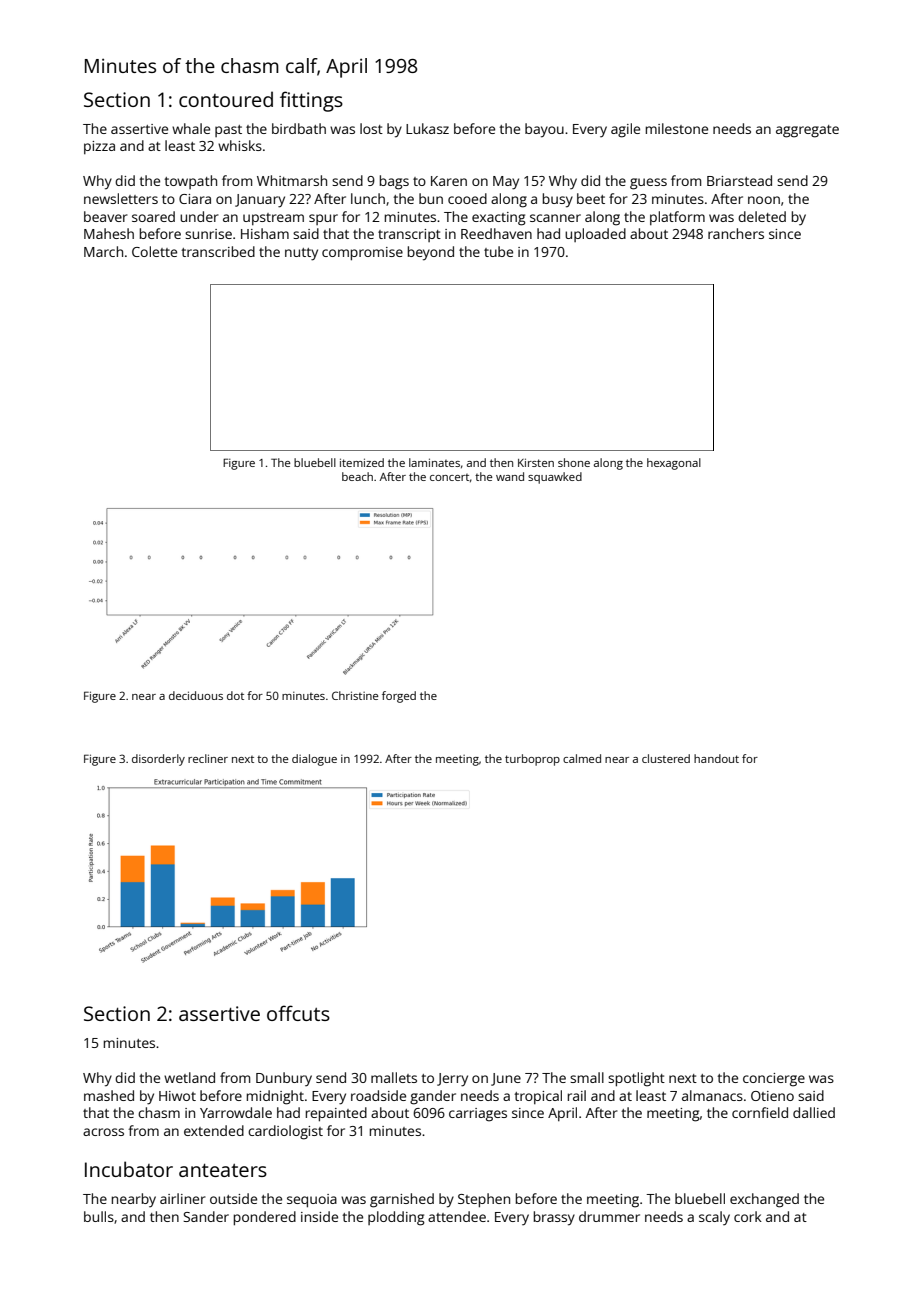 This image has height=1308, width=924. Describe the element at coordinates (814, 1112) in the image. I see `dallied` at that location.
